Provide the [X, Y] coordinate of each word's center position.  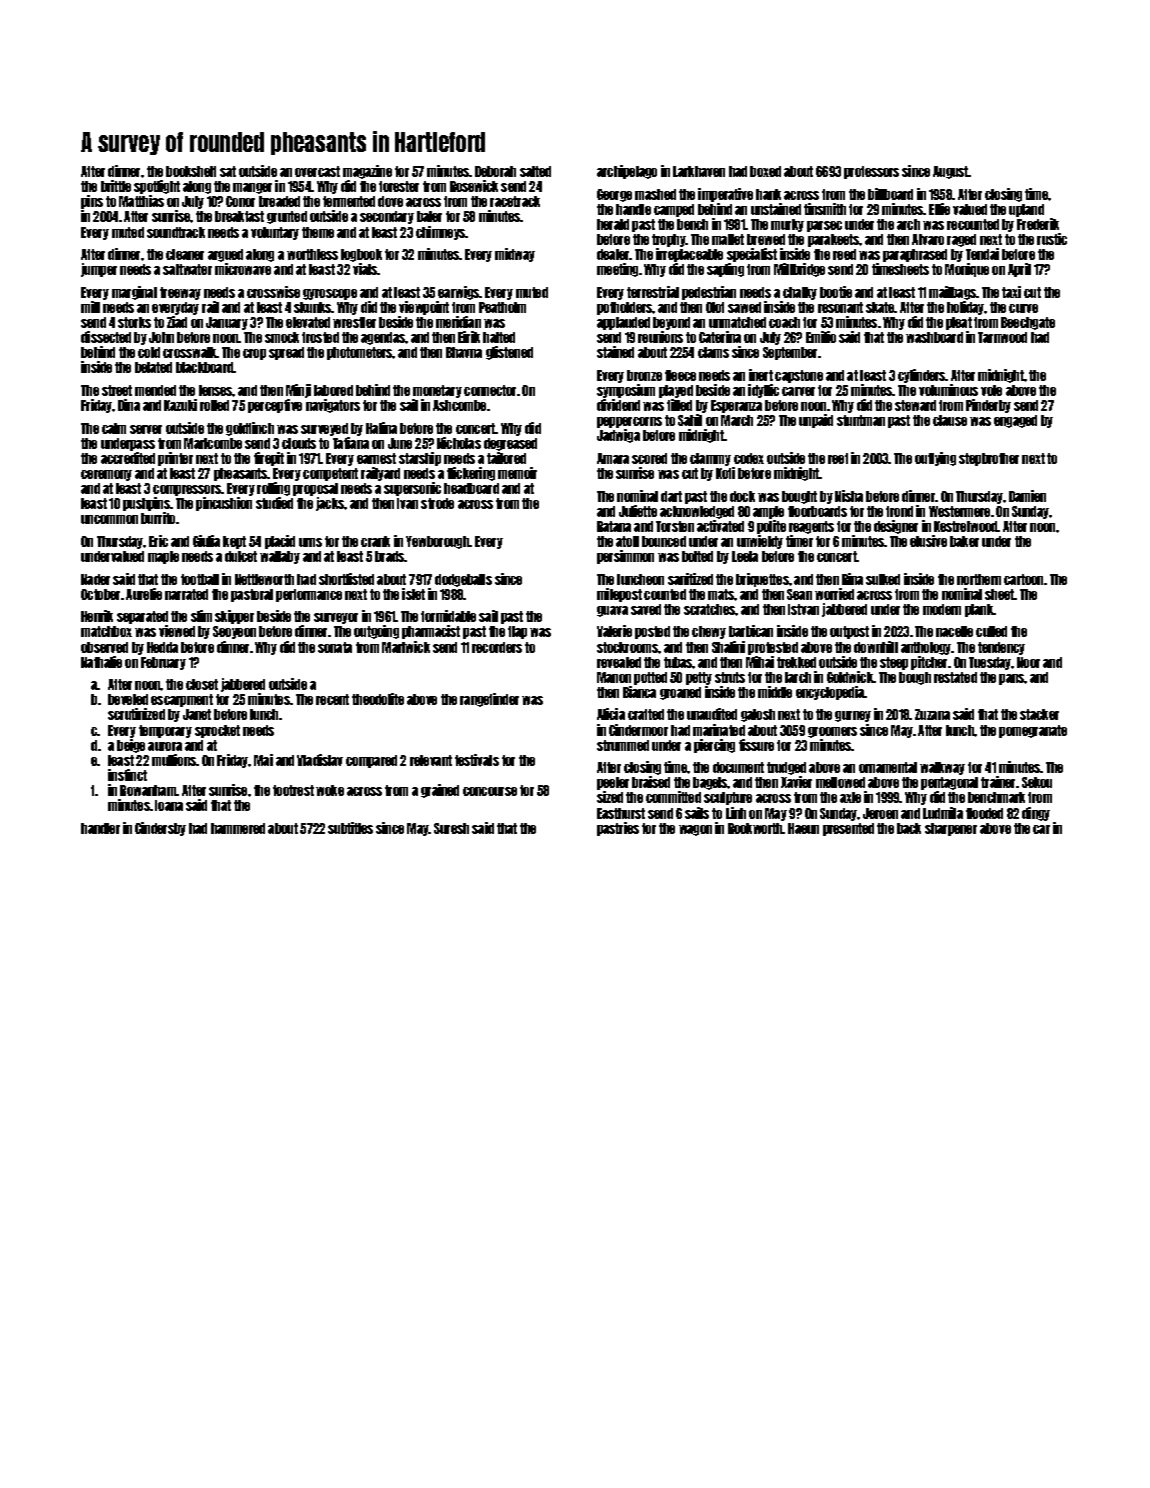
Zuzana [932, 714]
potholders [625, 308]
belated [153, 367]
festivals [477, 760]
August [951, 172]
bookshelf [191, 171]
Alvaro [928, 239]
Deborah [495, 171]
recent [332, 699]
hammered [238, 828]
